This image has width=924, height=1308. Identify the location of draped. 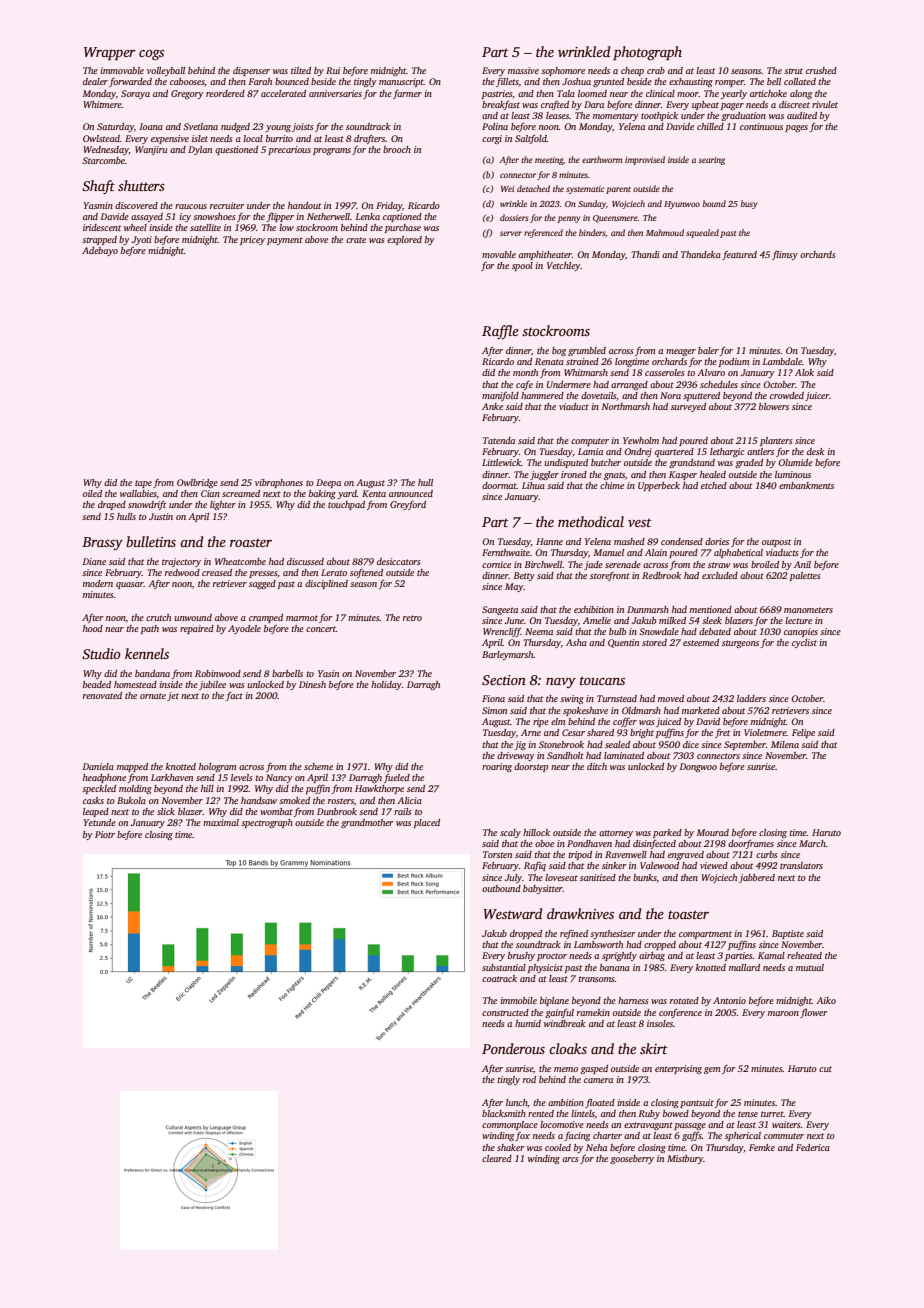
(112, 505).
